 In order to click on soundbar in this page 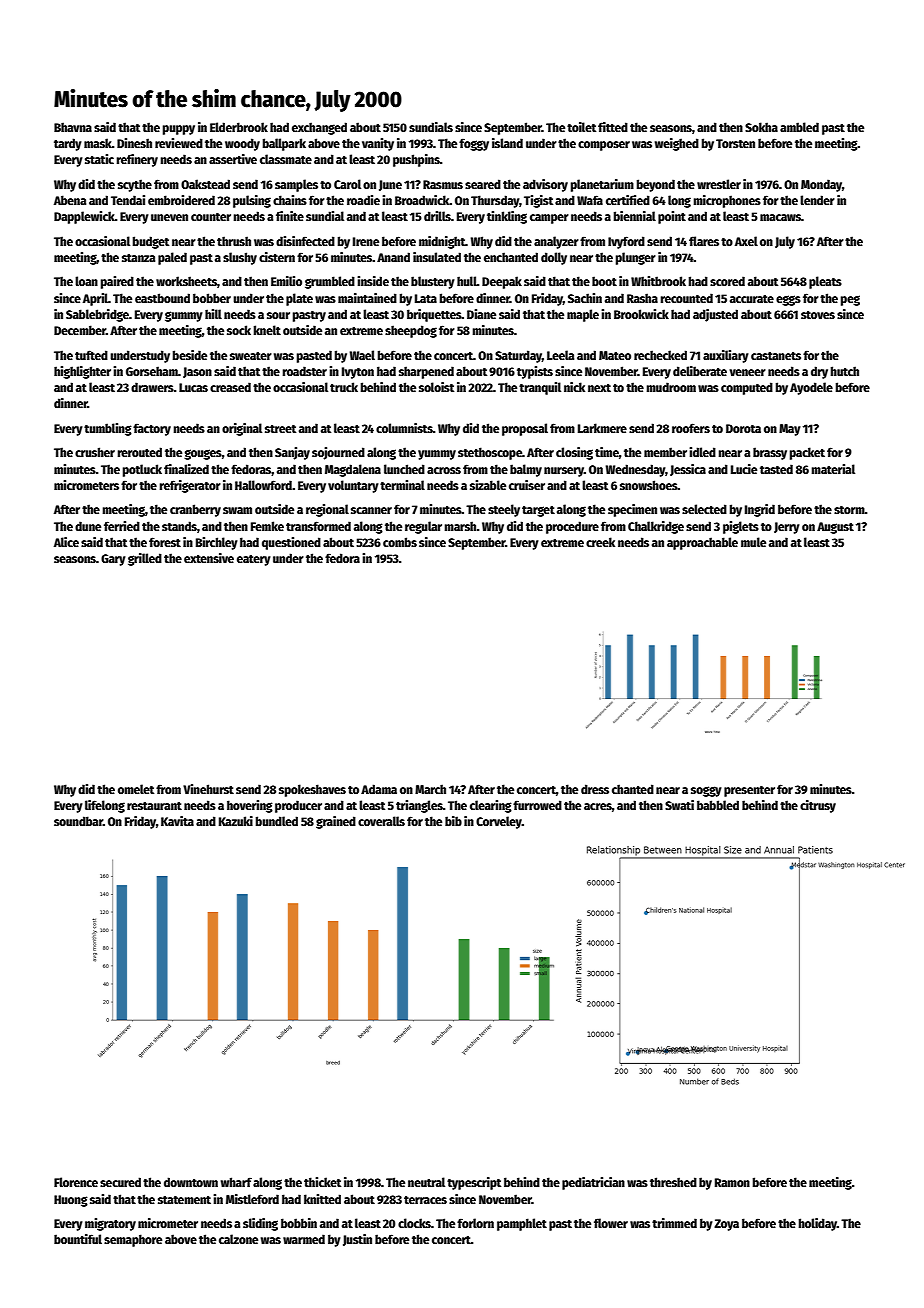, I will do `click(78, 821)`.
